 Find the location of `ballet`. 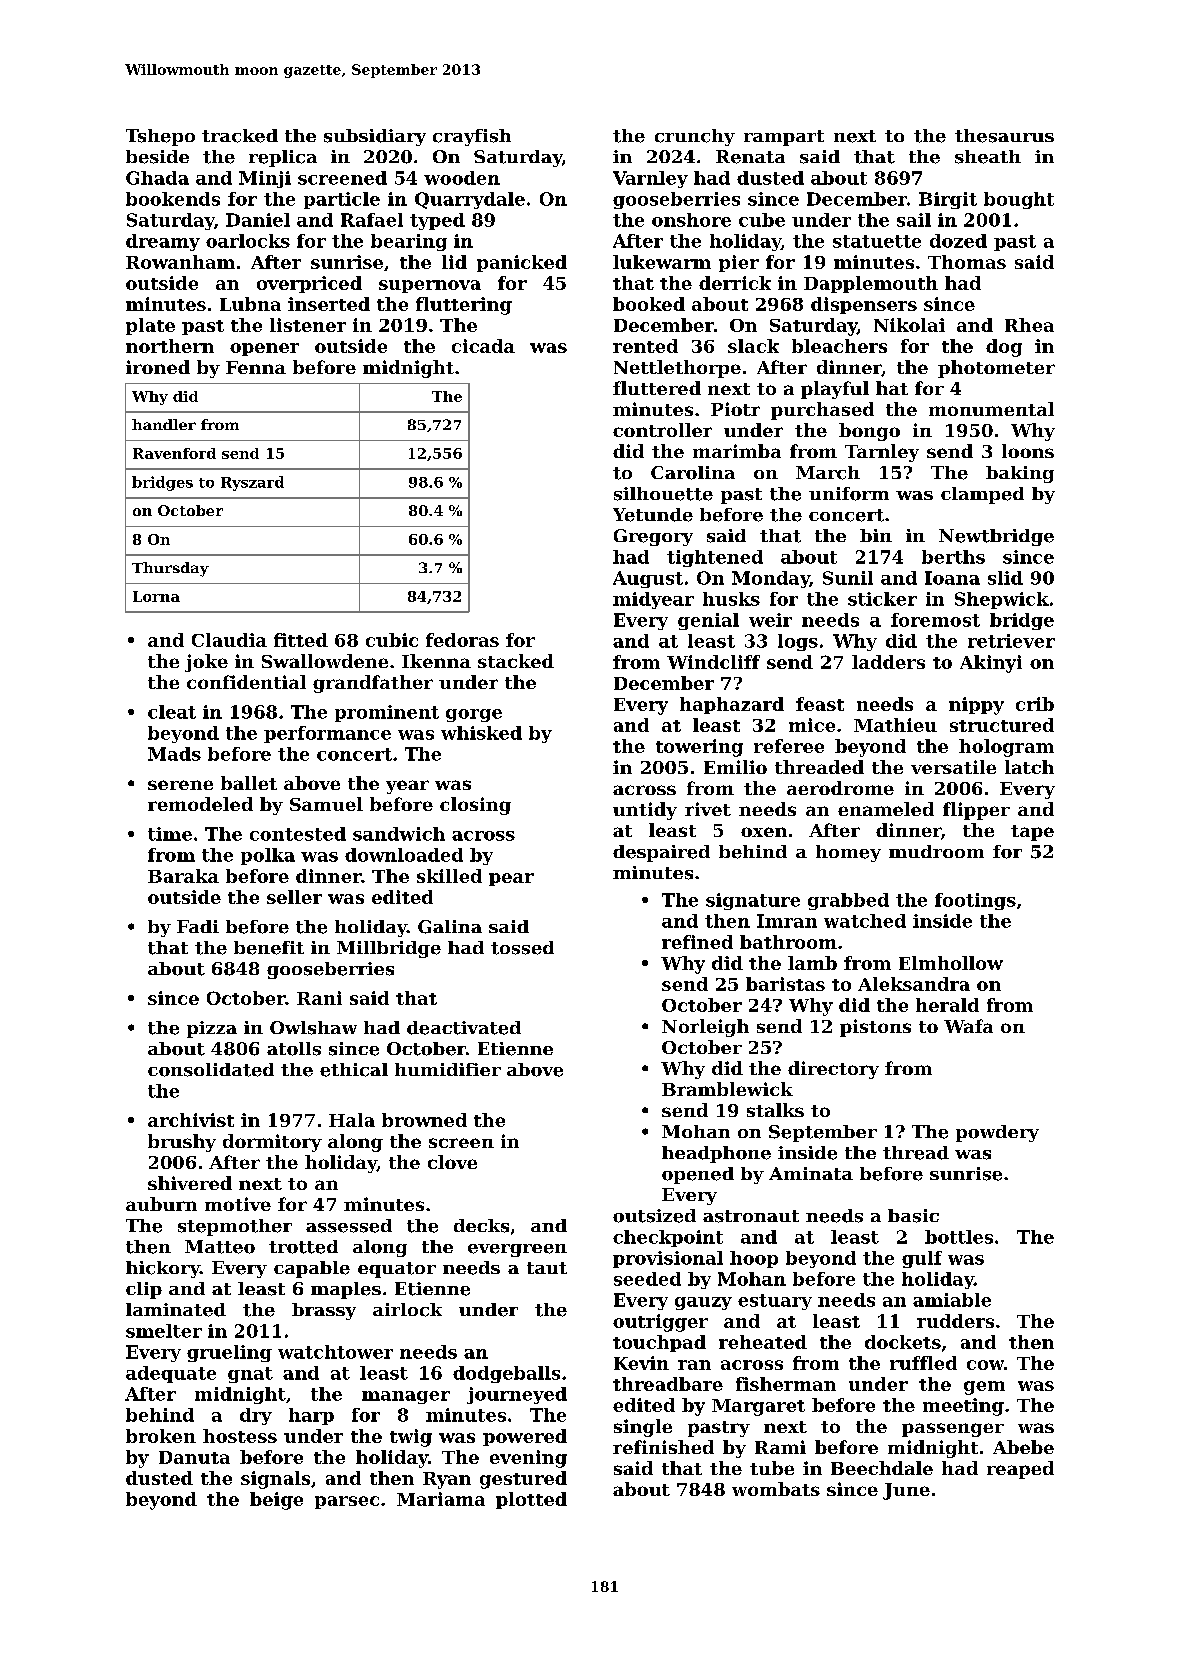

ballet is located at coordinates (249, 783).
